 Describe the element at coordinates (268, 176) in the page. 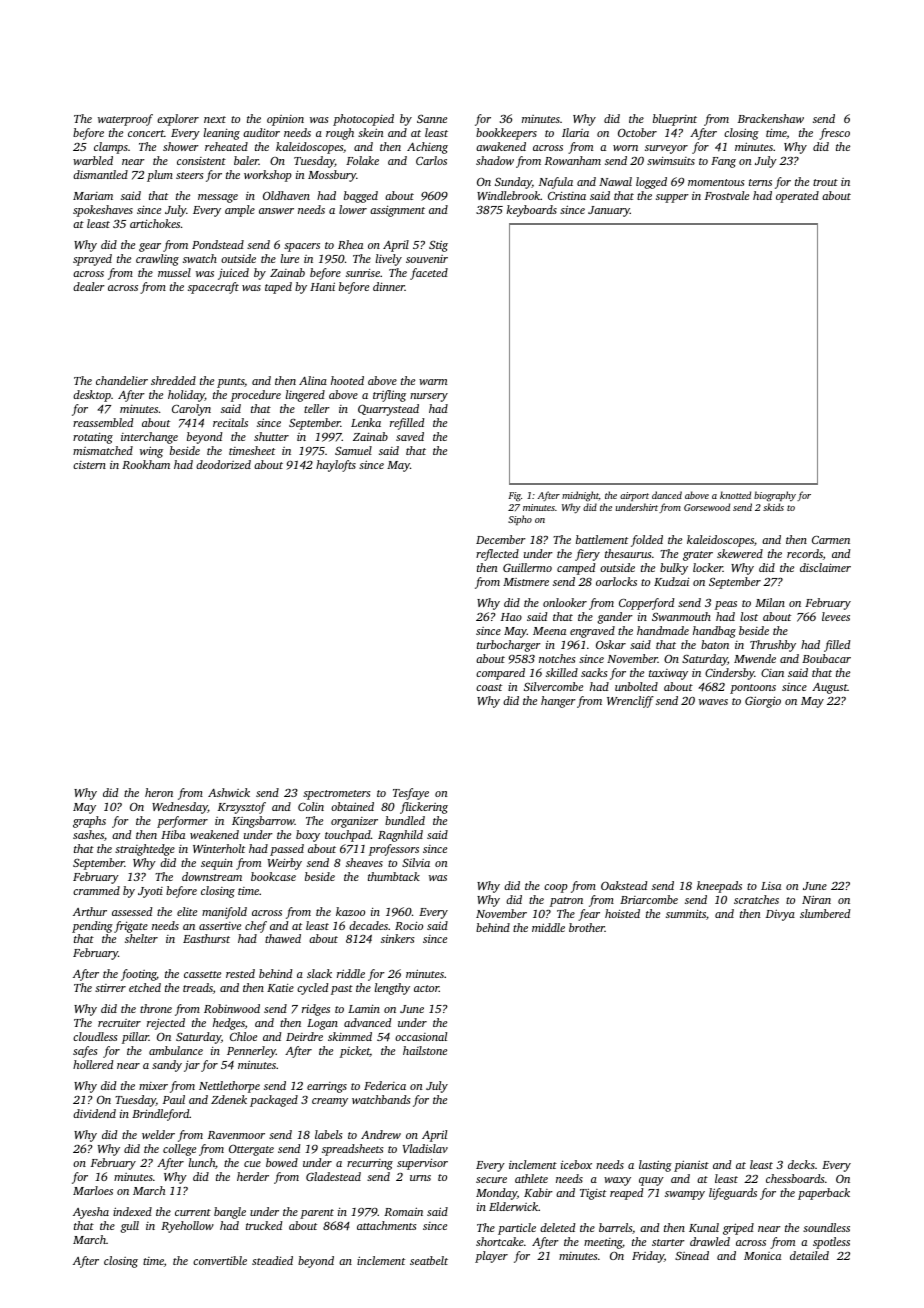

I see `workshop` at that location.
